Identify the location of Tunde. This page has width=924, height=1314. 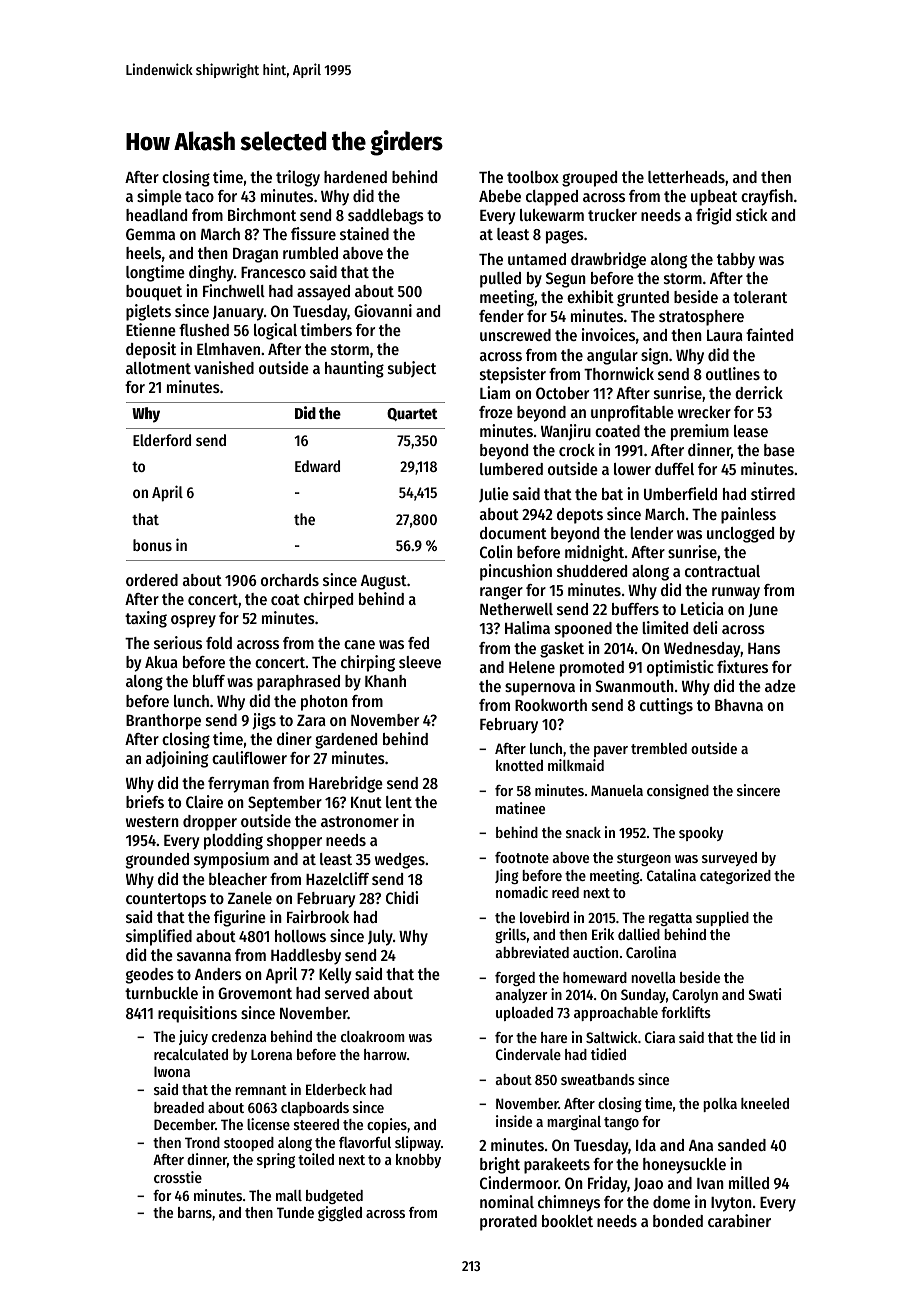
(295, 1212).
